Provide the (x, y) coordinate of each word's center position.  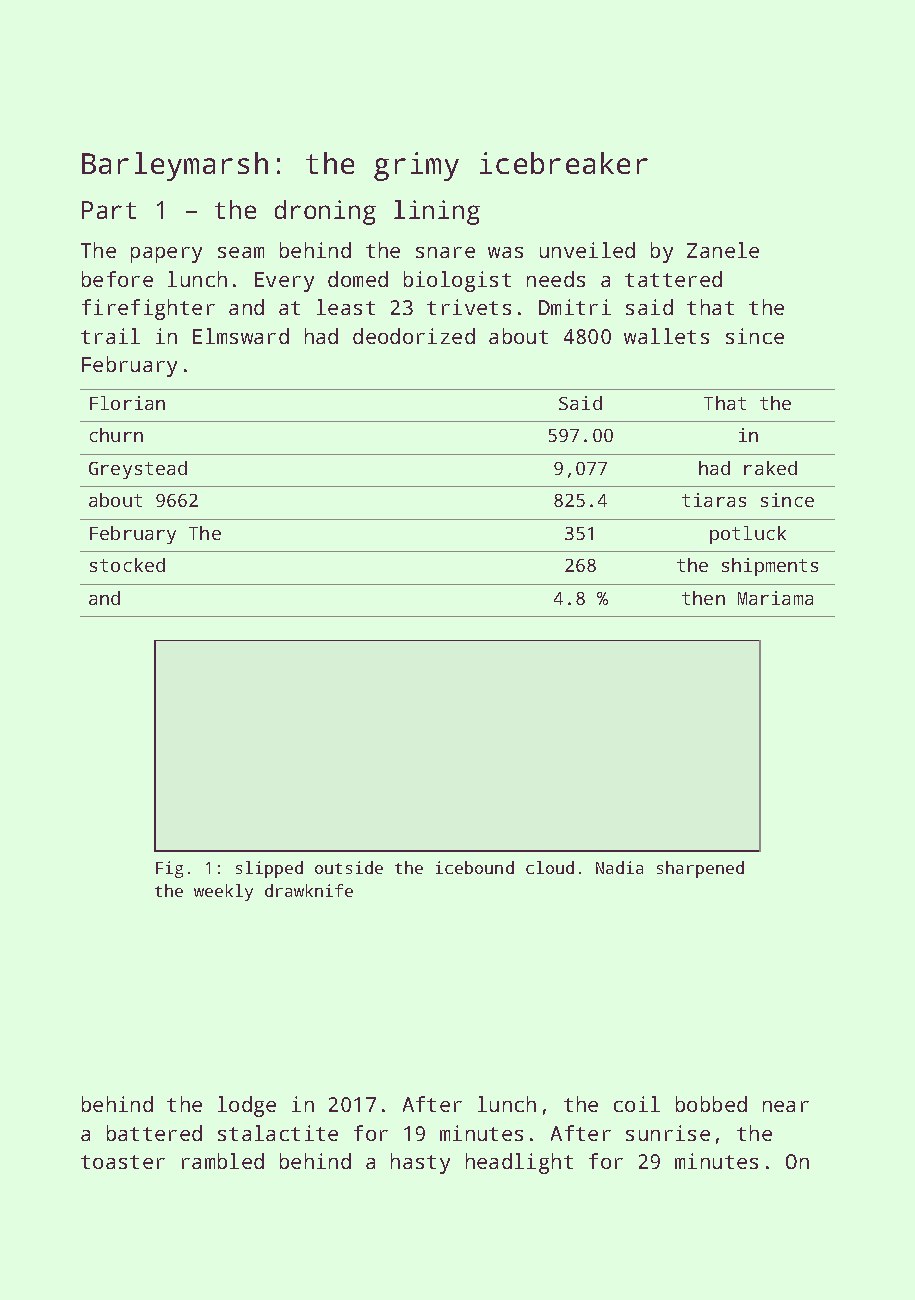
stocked (127, 565)
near (786, 1106)
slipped (269, 869)
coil (637, 1104)
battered (154, 1133)
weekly (223, 892)
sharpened (700, 869)
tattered (673, 279)
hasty (420, 1163)
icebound (475, 867)
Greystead (138, 470)
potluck (748, 535)
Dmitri (575, 307)
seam (241, 252)
